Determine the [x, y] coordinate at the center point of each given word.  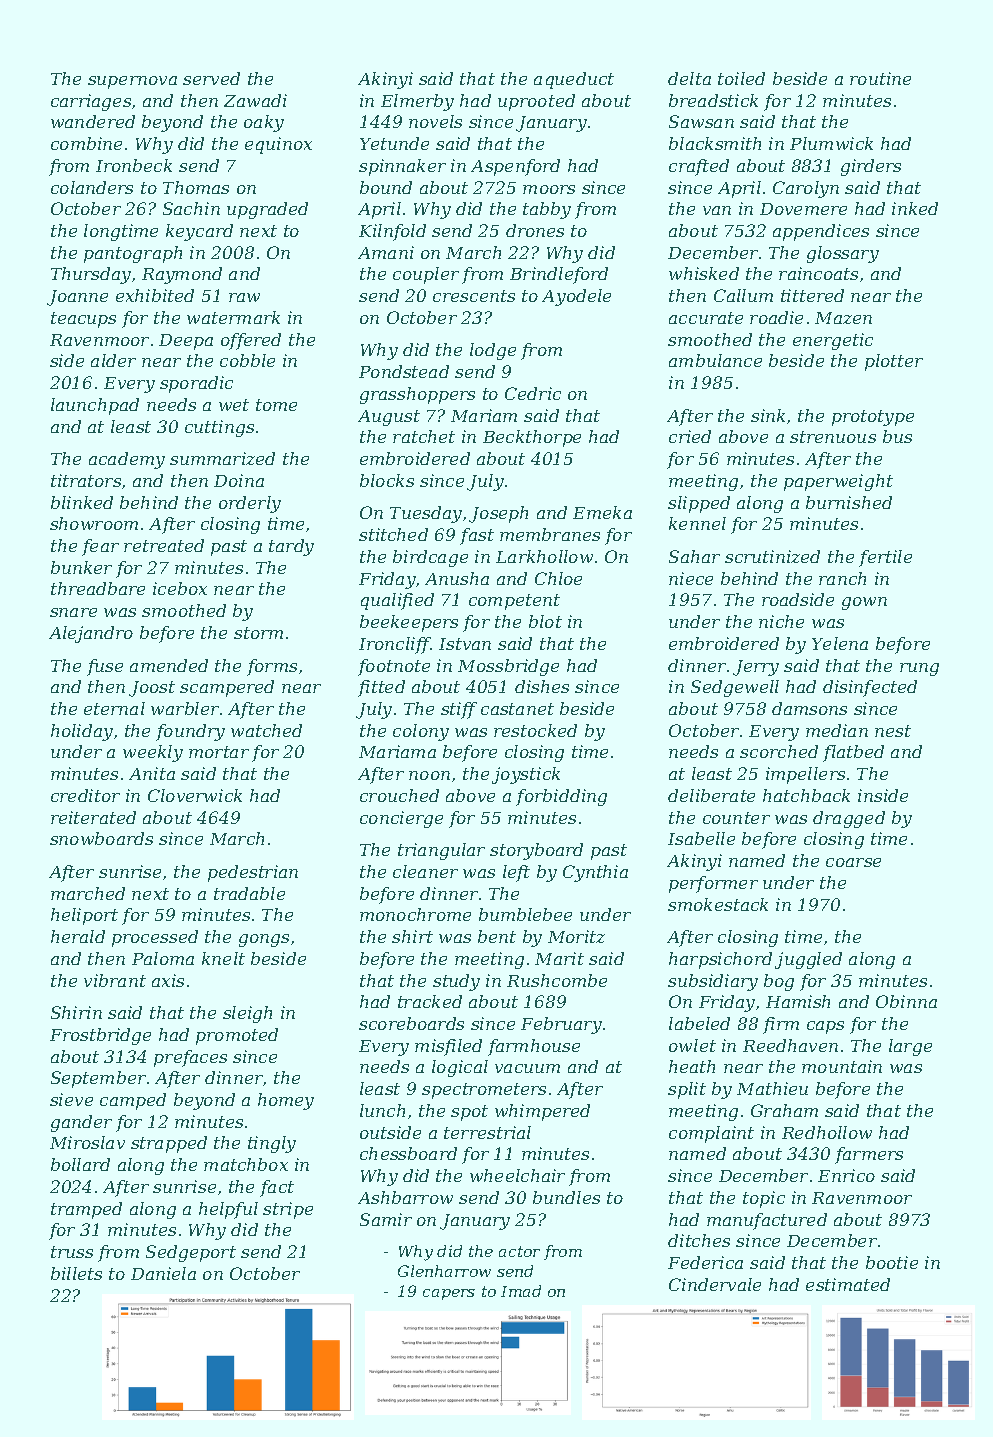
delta [689, 78]
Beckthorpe [532, 438]
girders [871, 167]
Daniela [163, 1273]
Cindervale [715, 1284]
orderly [250, 504]
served [211, 78]
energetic [833, 341]
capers [449, 1294]
